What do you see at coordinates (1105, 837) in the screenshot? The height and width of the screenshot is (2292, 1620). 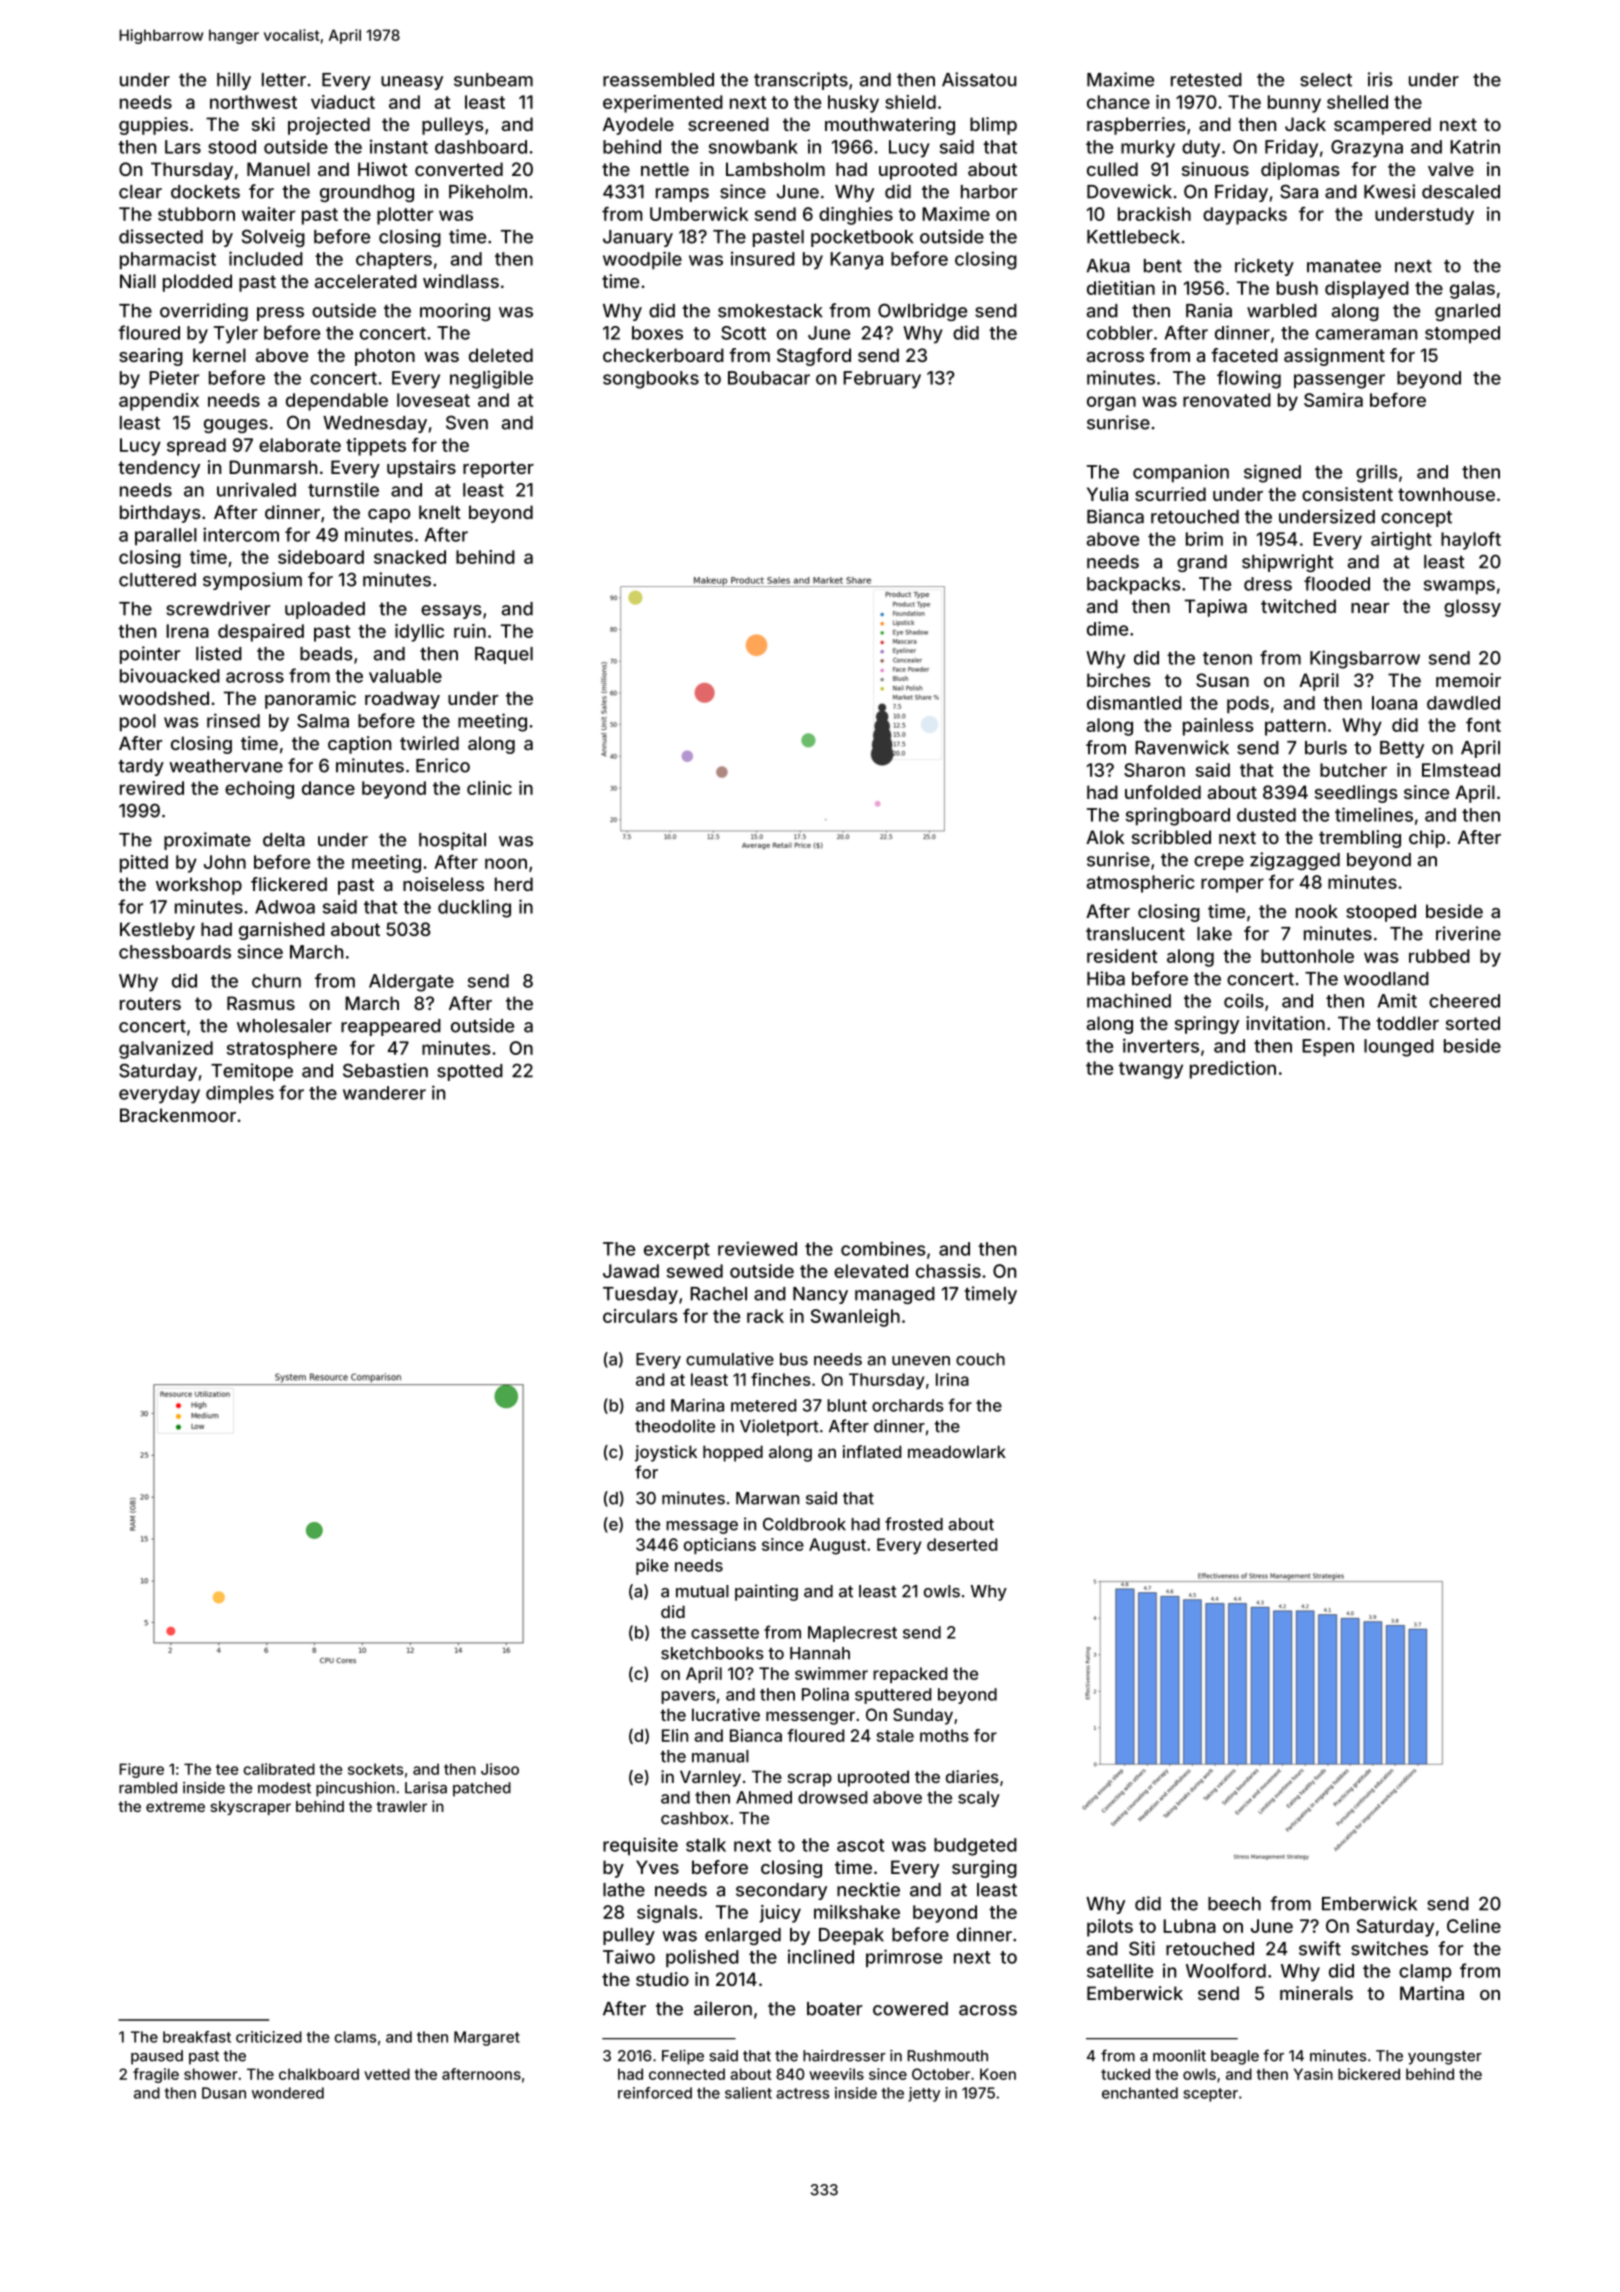 I see `Alok` at bounding box center [1105, 837].
